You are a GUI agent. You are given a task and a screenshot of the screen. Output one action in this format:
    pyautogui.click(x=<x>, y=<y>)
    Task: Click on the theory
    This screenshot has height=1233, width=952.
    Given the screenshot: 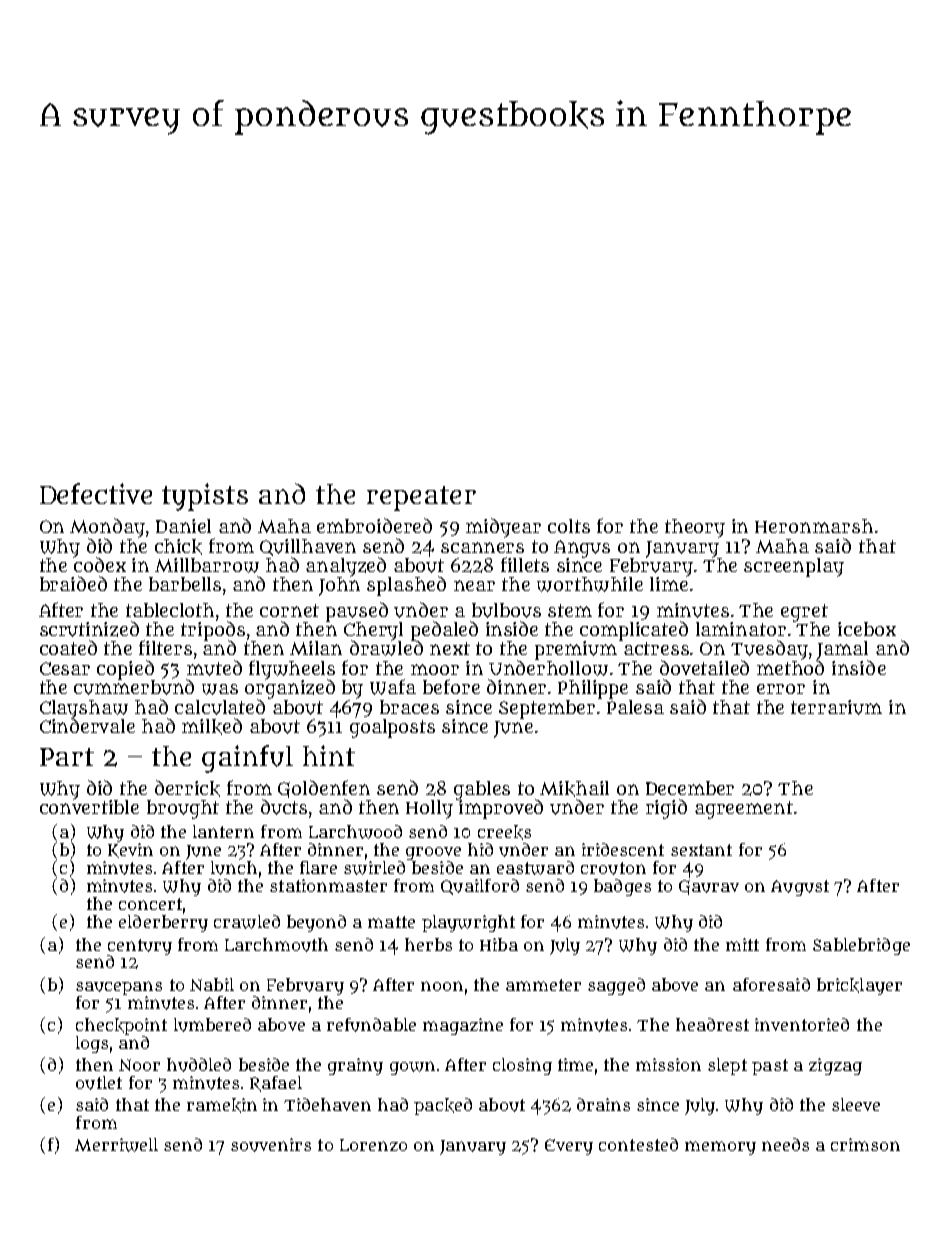 What is the action you would take?
    pyautogui.click(x=695, y=528)
